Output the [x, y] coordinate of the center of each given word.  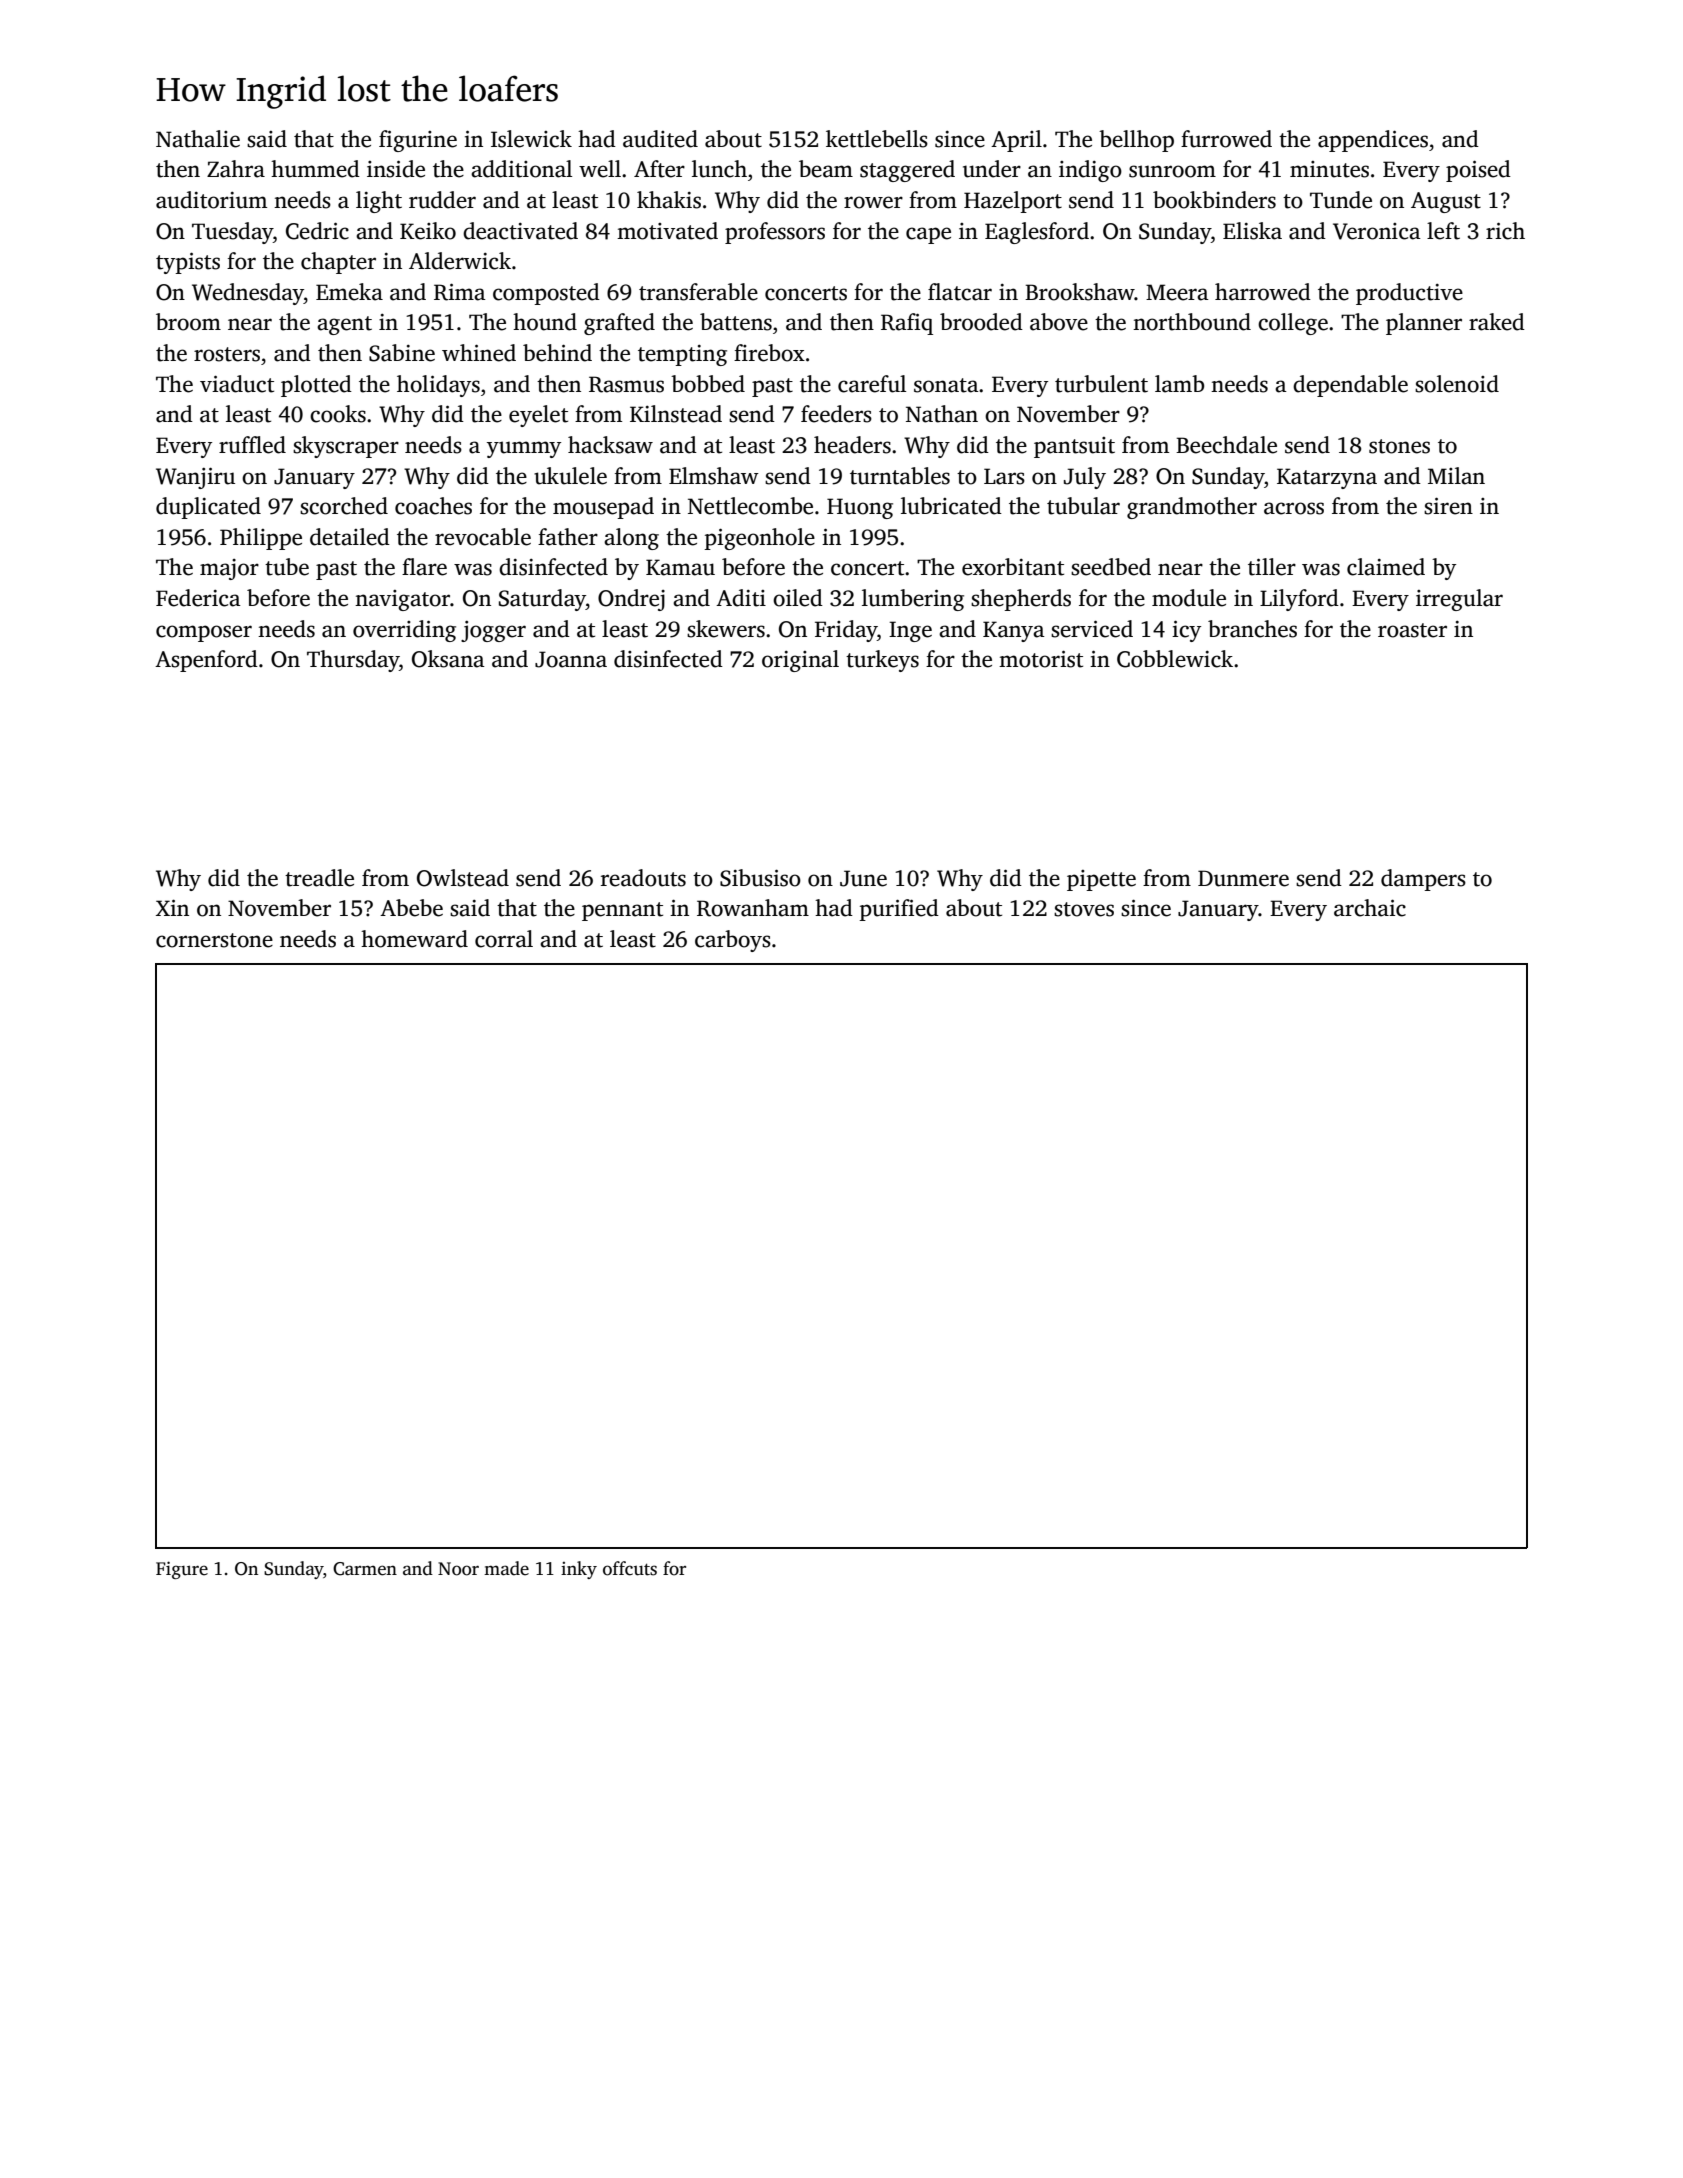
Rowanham [753, 908]
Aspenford [206, 661]
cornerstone [214, 940]
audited [660, 139]
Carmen [365, 1569]
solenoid [1457, 384]
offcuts [630, 1568]
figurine [418, 141]
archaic [1370, 908]
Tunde [1341, 200]
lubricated [951, 506]
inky [579, 1570]
